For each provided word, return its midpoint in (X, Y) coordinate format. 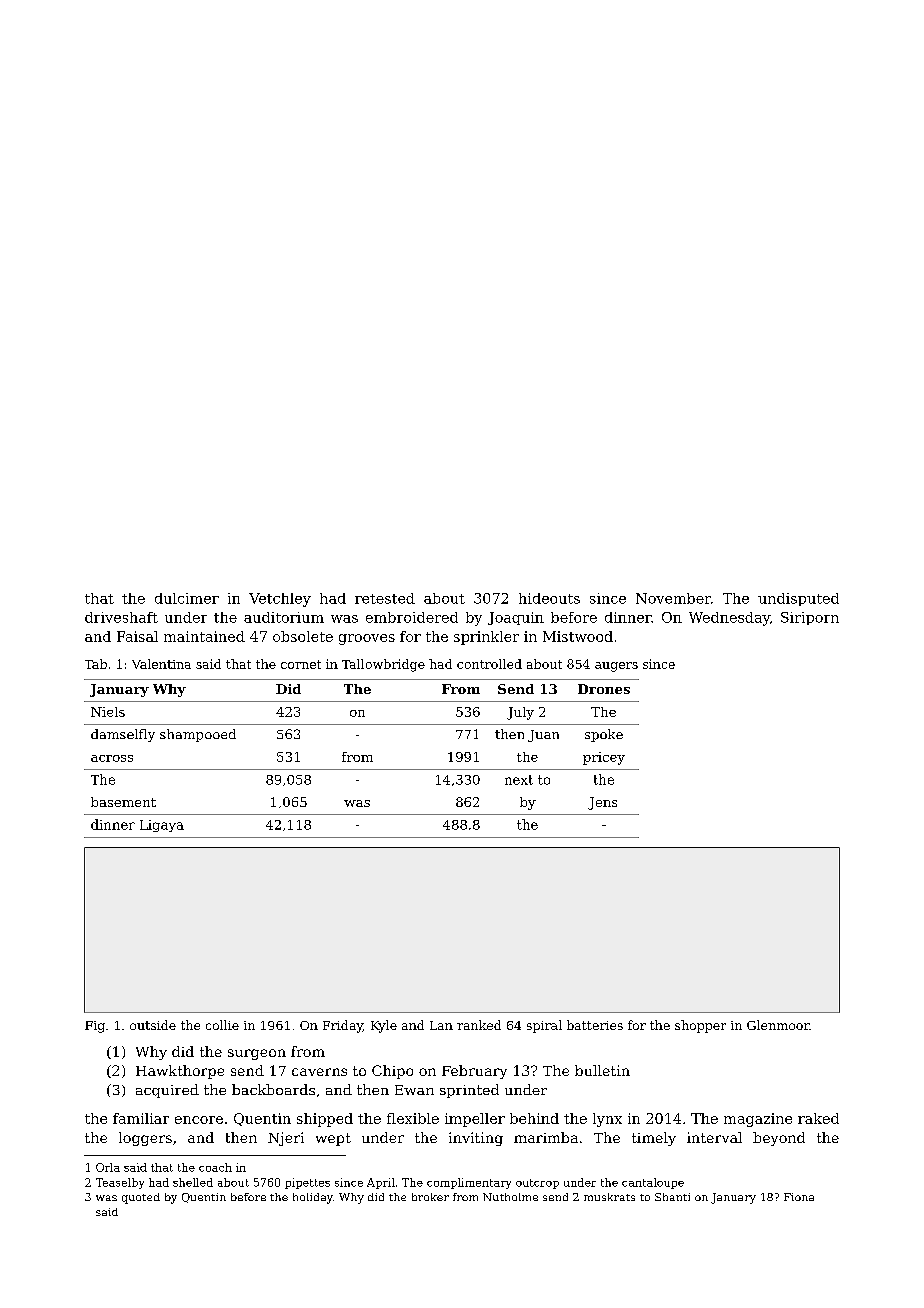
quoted (141, 1198)
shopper (700, 1026)
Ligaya (162, 826)
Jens (602, 803)
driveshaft (121, 617)
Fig (95, 1027)
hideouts (549, 598)
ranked (479, 1025)
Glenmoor (778, 1025)
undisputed (798, 599)
